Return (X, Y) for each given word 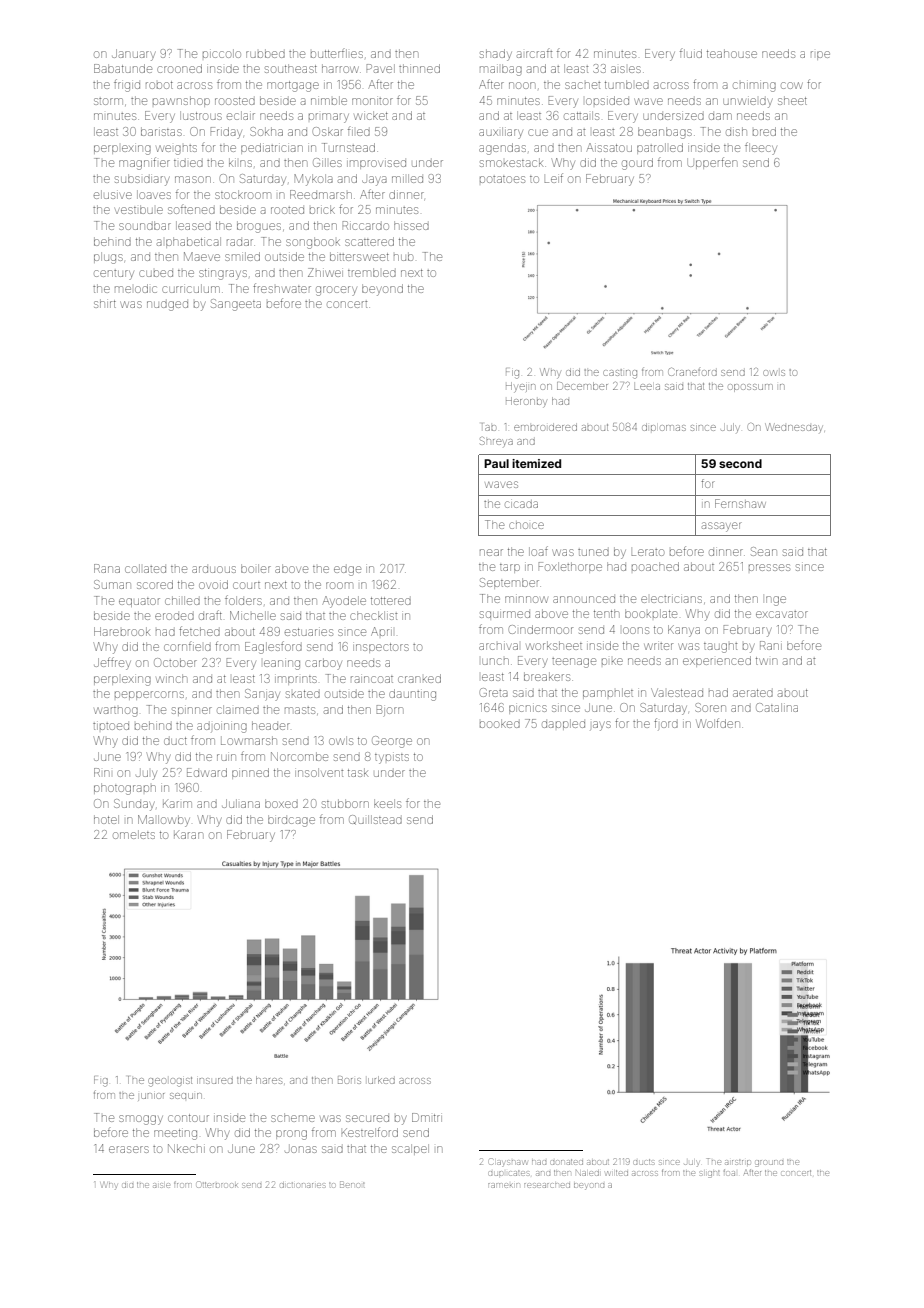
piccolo (222, 53)
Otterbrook (217, 1184)
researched (547, 1185)
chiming (754, 87)
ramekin (504, 1185)
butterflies (337, 53)
